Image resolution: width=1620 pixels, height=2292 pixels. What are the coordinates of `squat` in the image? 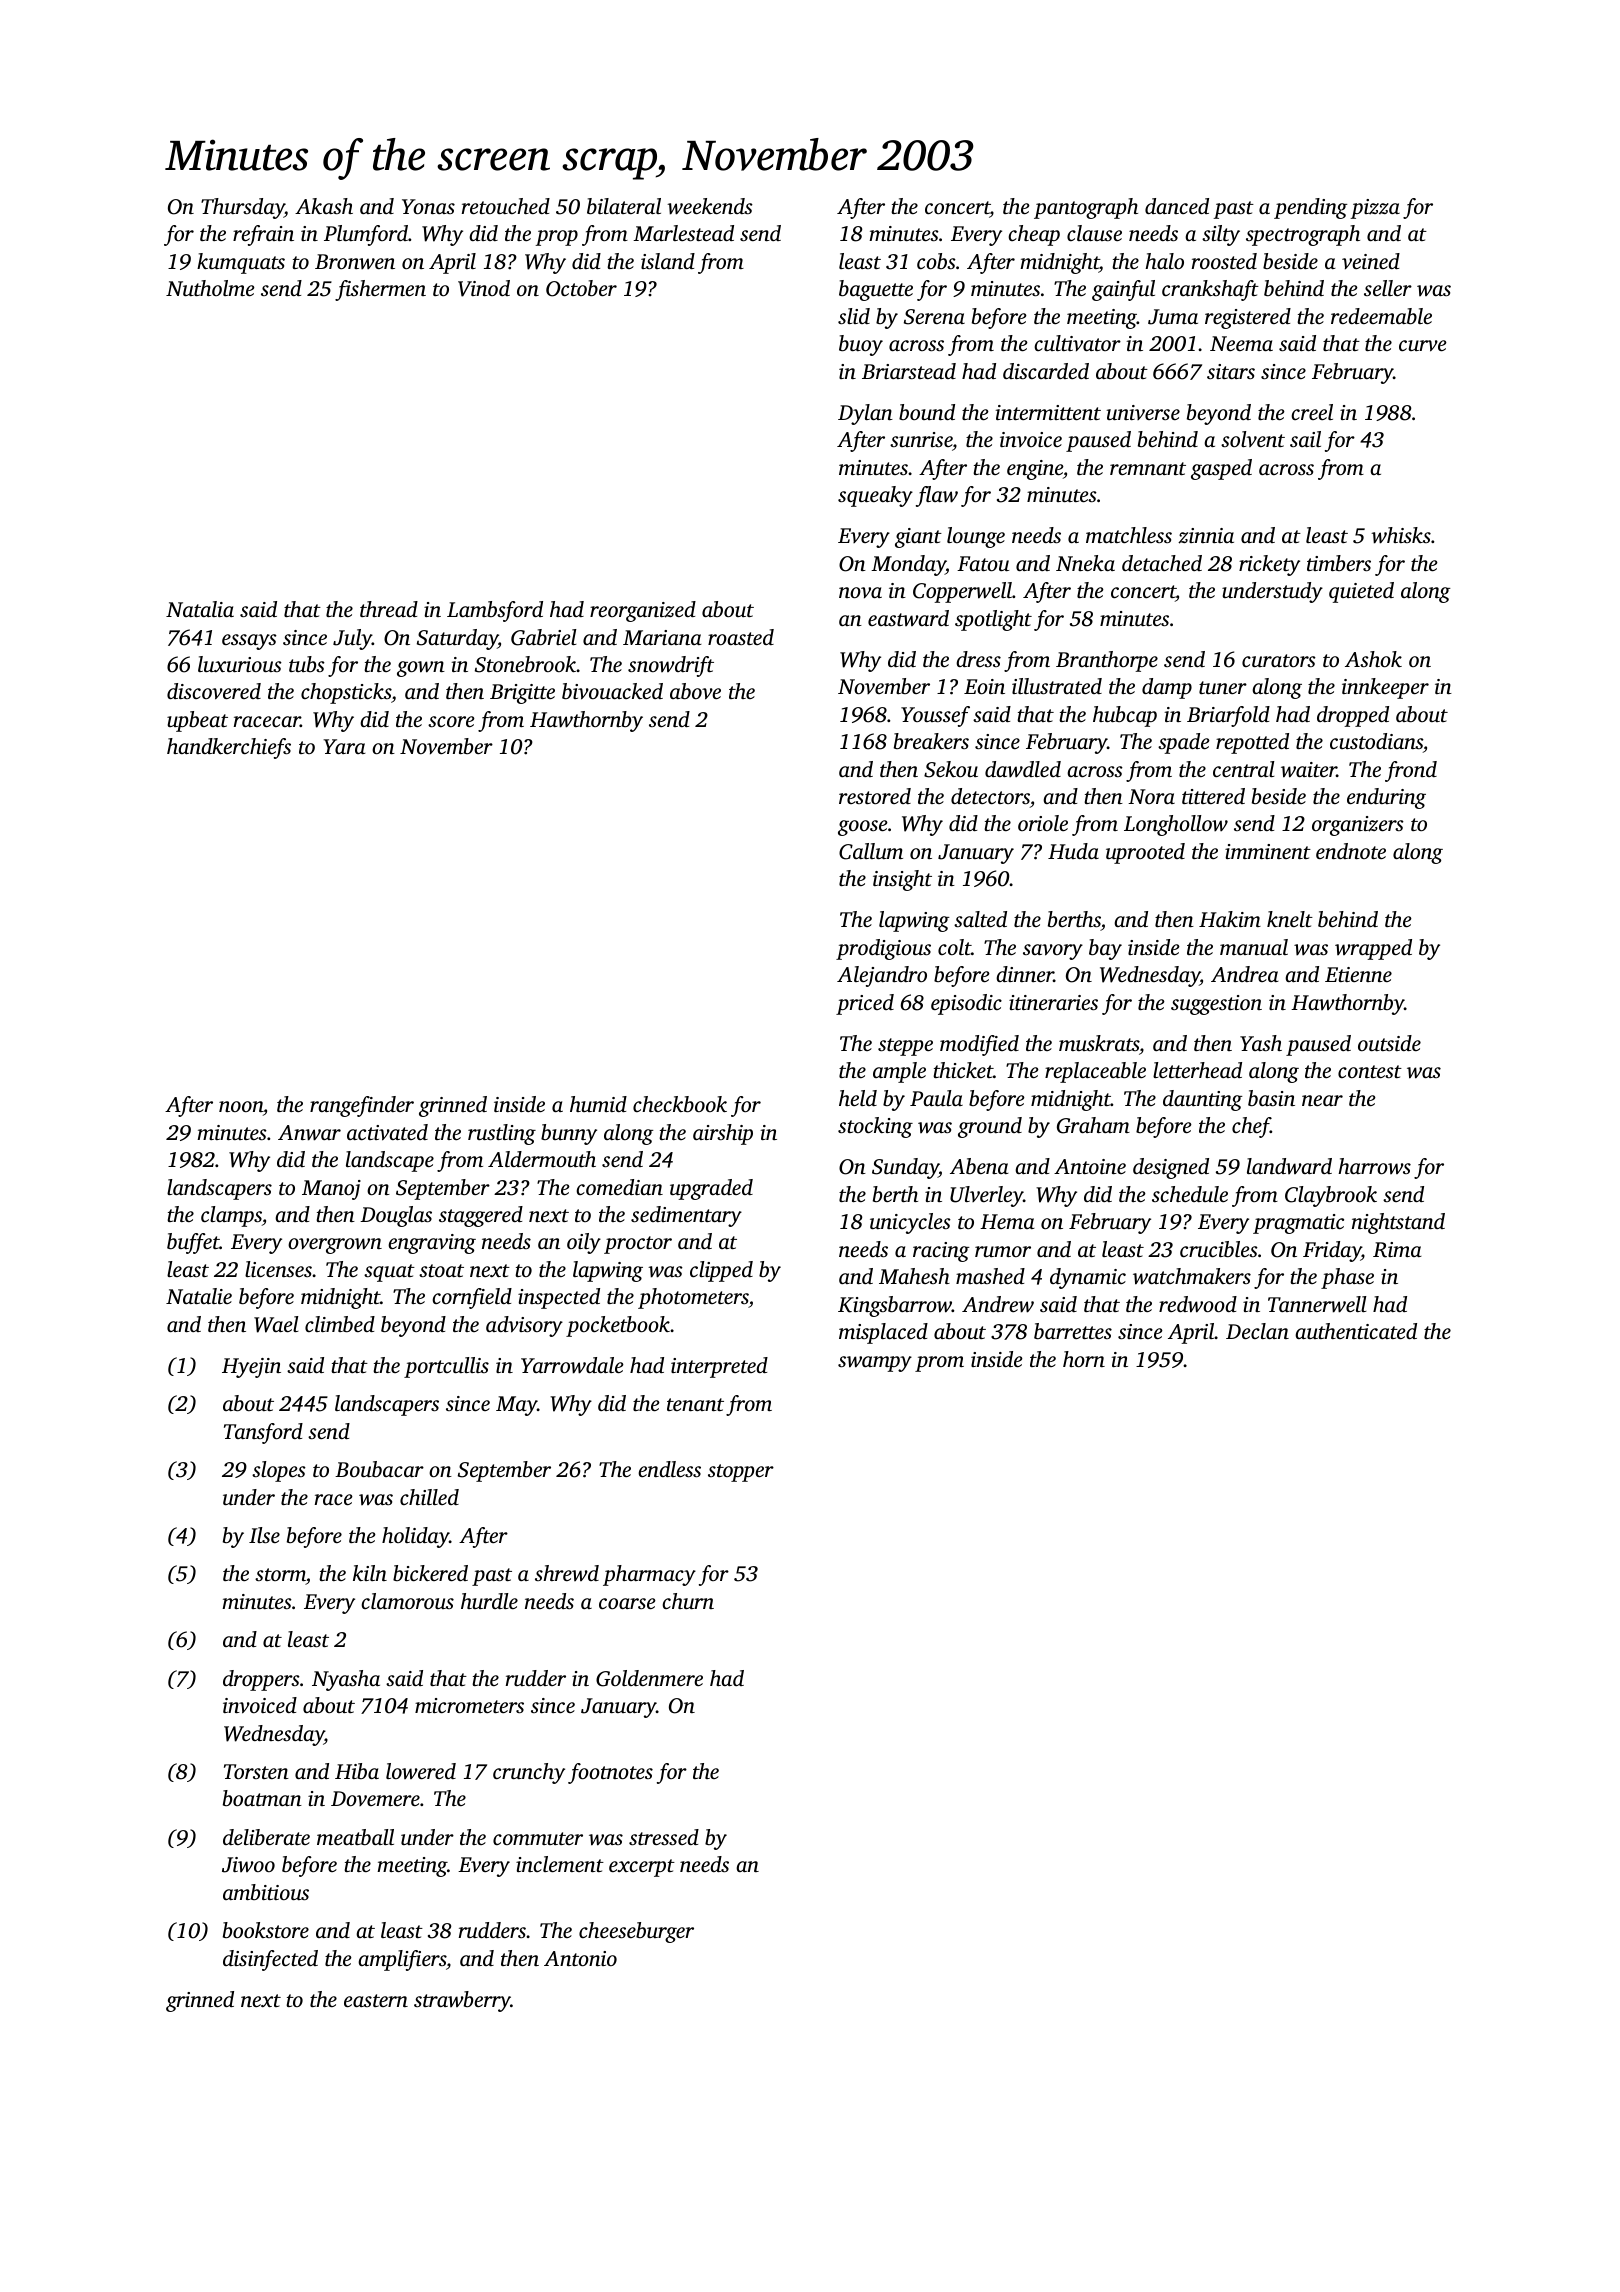 It's located at (389, 1273).
